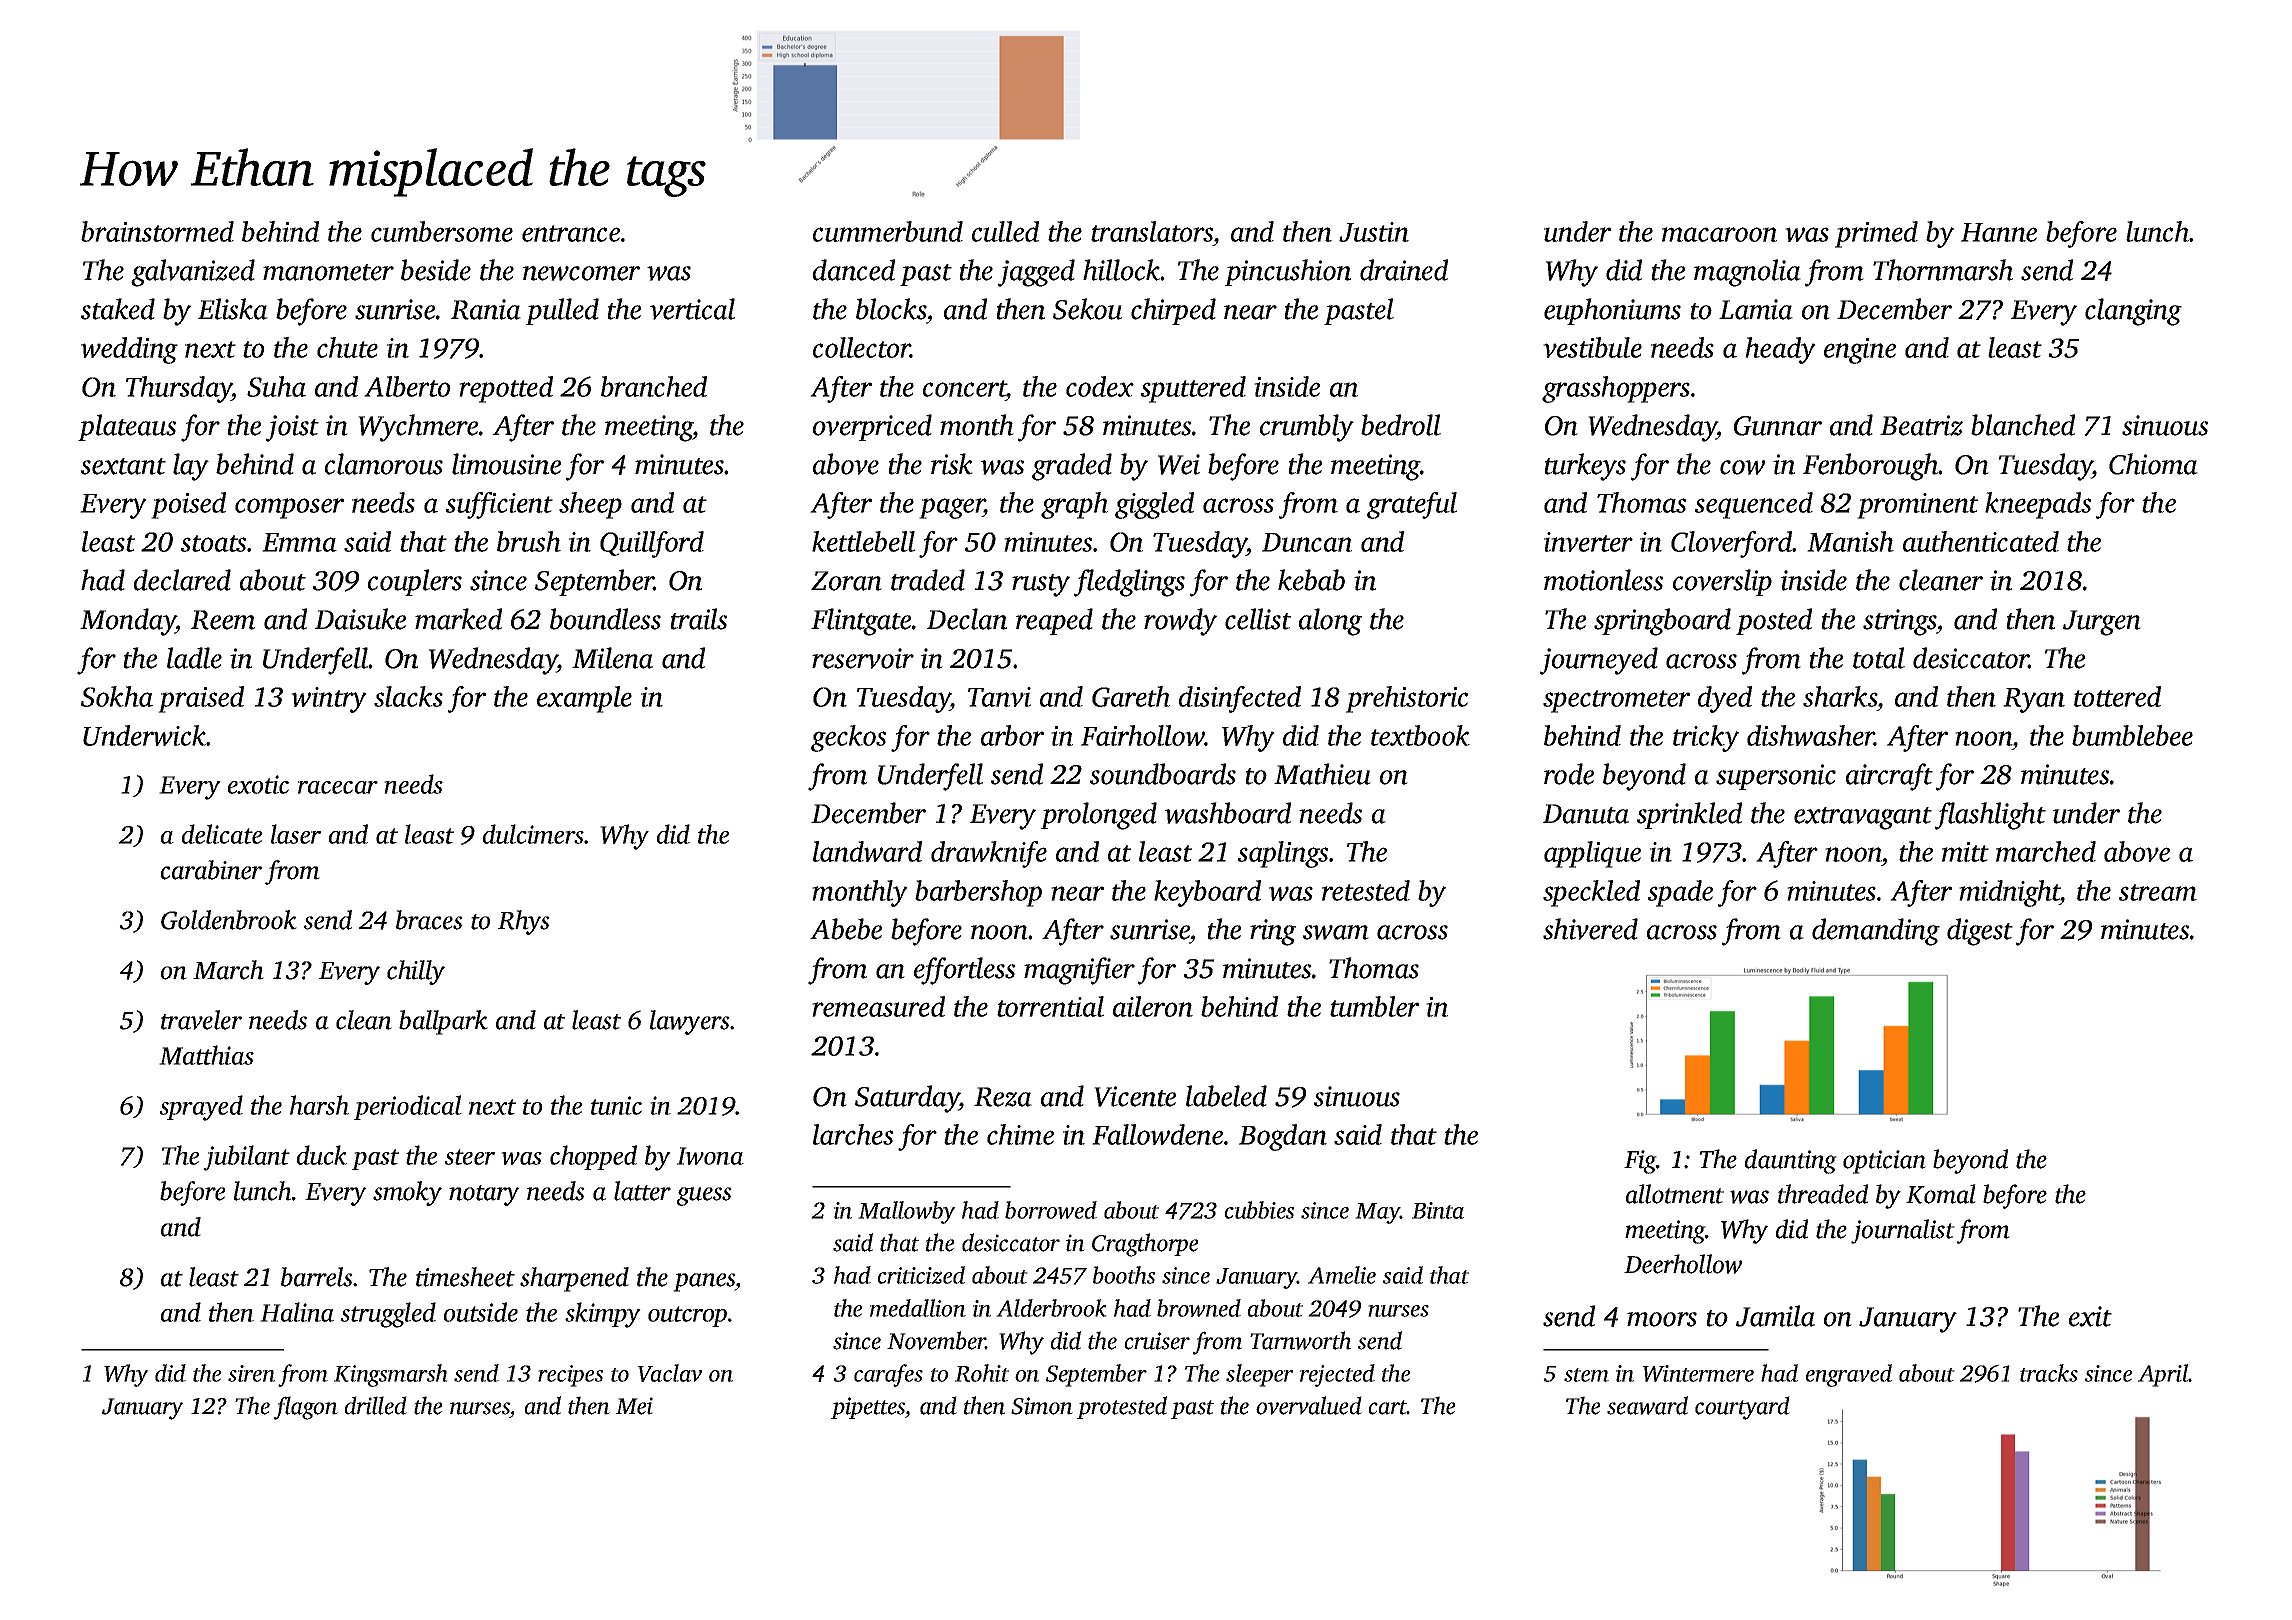 This screenshot has height=1620, width=2292. What do you see at coordinates (499, 505) in the screenshot?
I see `sufficient` at bounding box center [499, 505].
